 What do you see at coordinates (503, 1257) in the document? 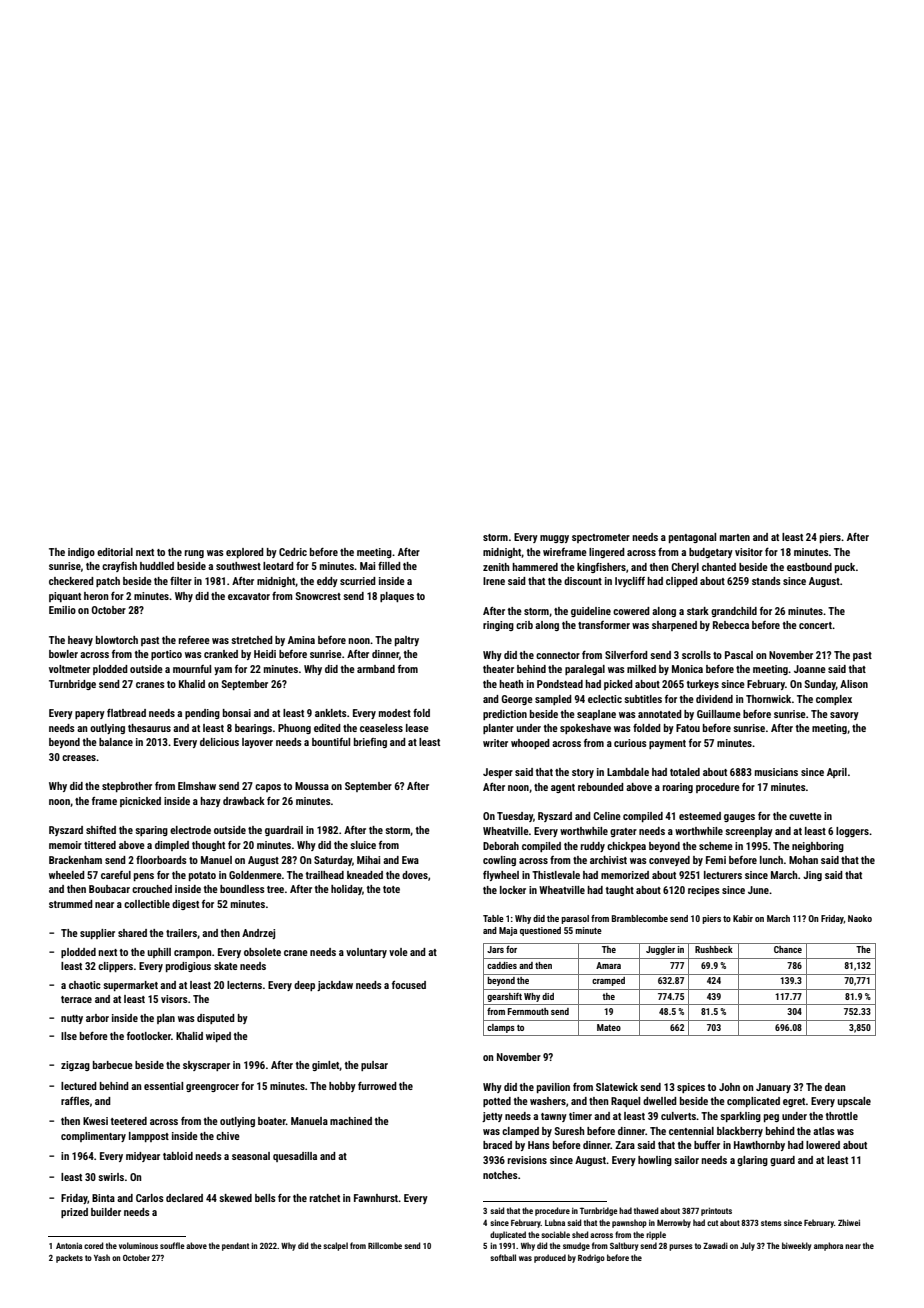
I see `softball` at bounding box center [503, 1257].
